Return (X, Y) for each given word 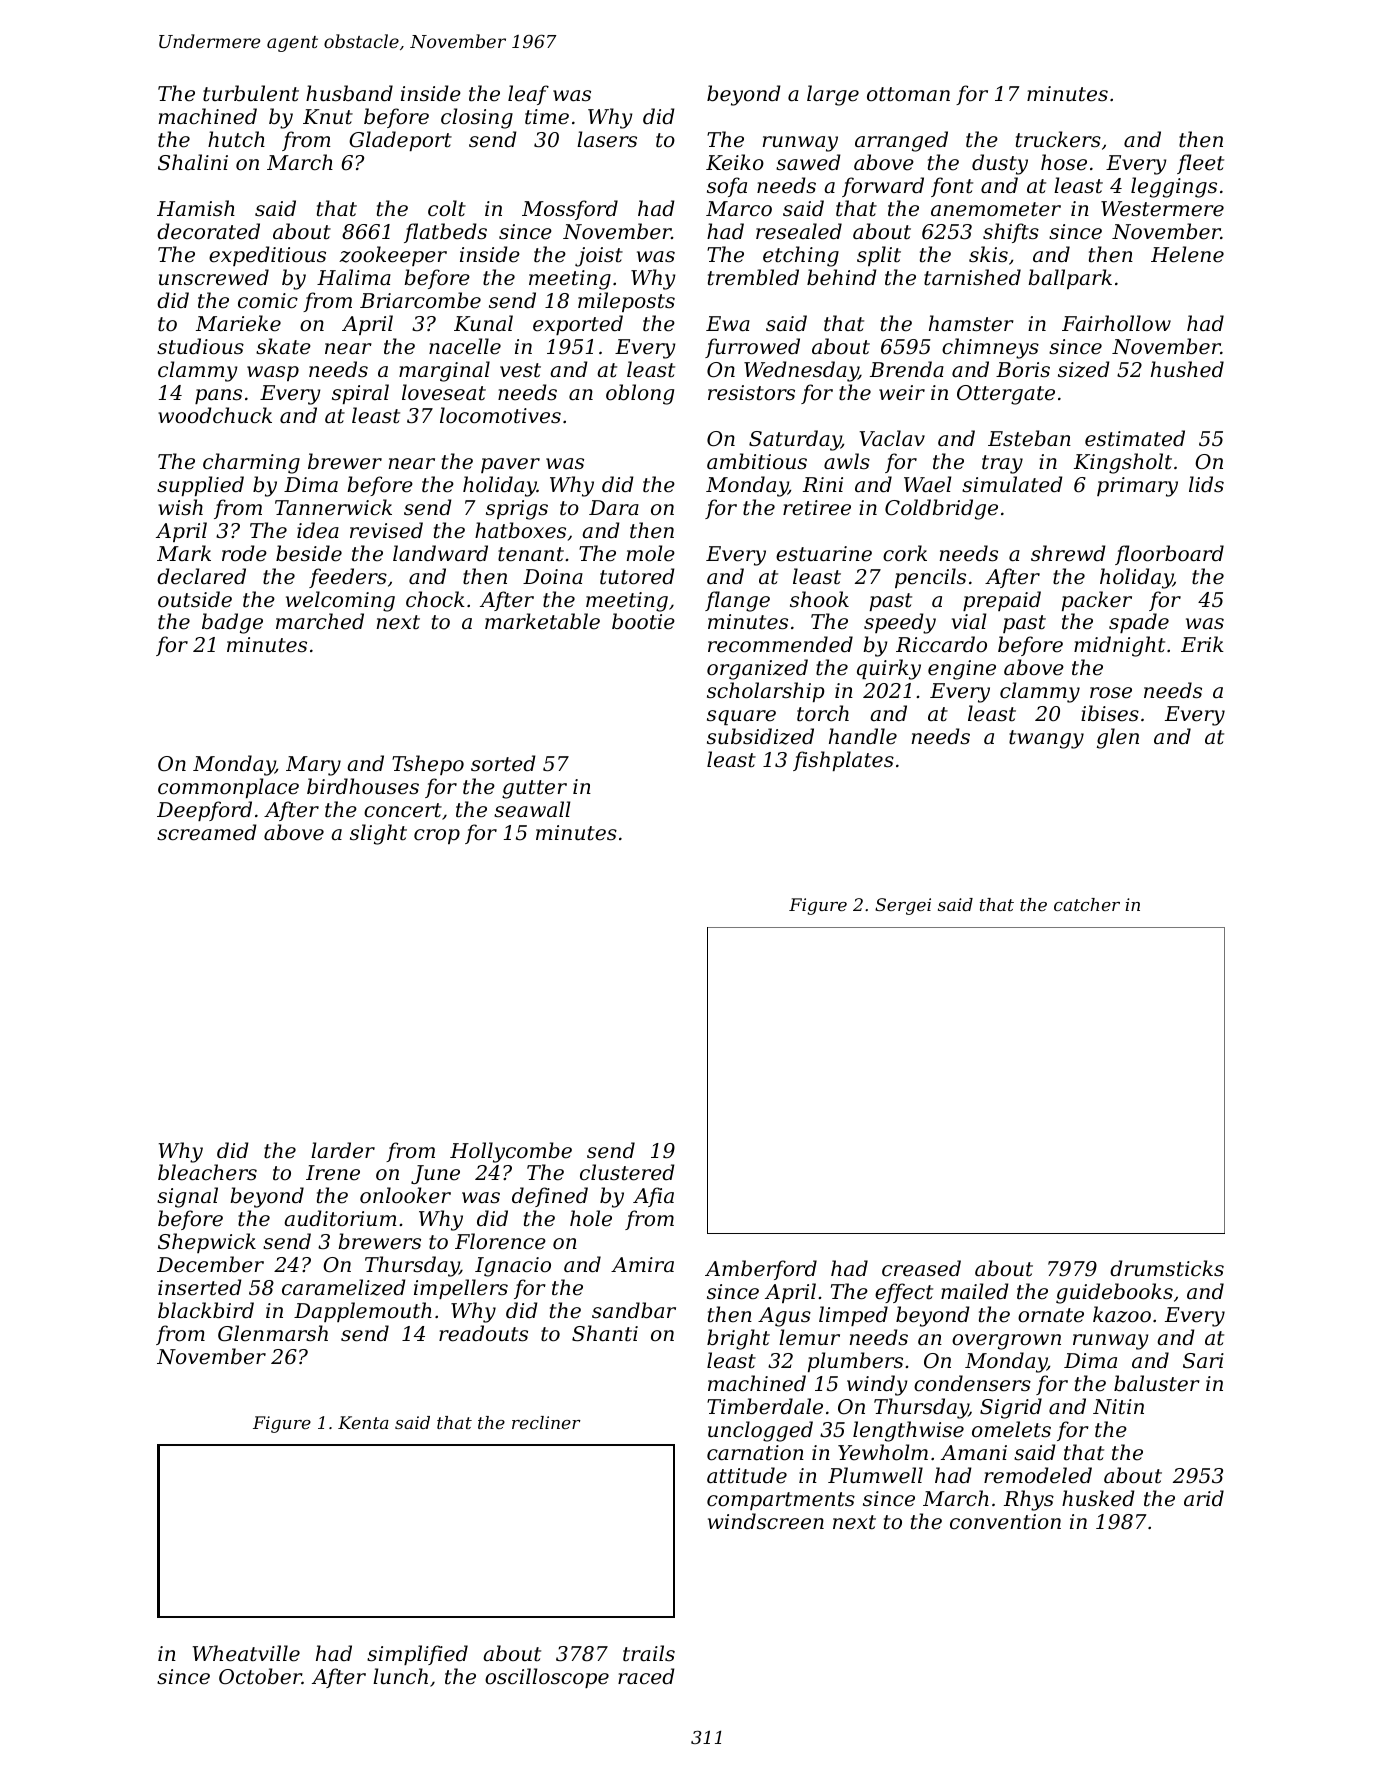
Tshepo (428, 765)
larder (343, 1150)
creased (921, 1268)
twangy (1046, 739)
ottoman (908, 94)
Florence (500, 1241)
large (833, 95)
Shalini (193, 162)
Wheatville (246, 1653)
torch (823, 713)
